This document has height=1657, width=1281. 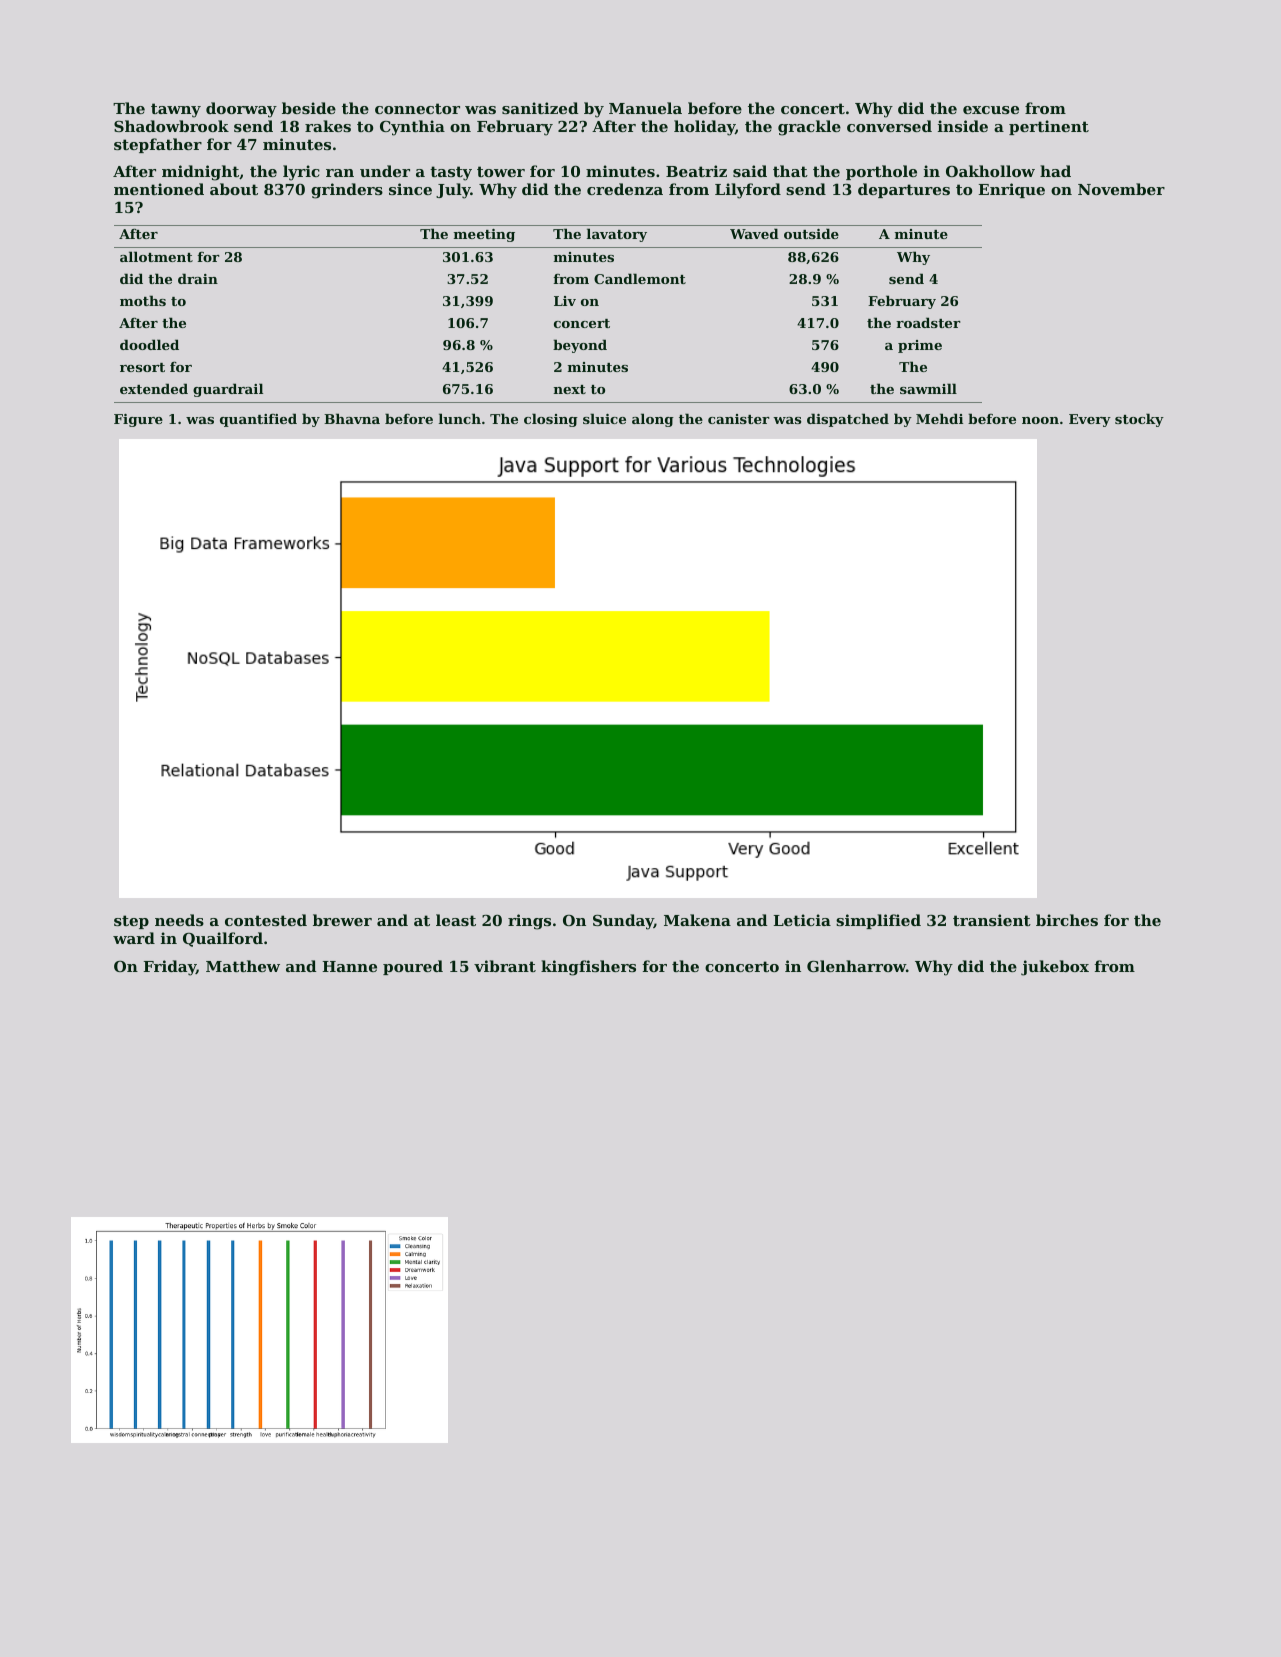 What do you see at coordinates (258, 420) in the document?
I see `quantified` at bounding box center [258, 420].
